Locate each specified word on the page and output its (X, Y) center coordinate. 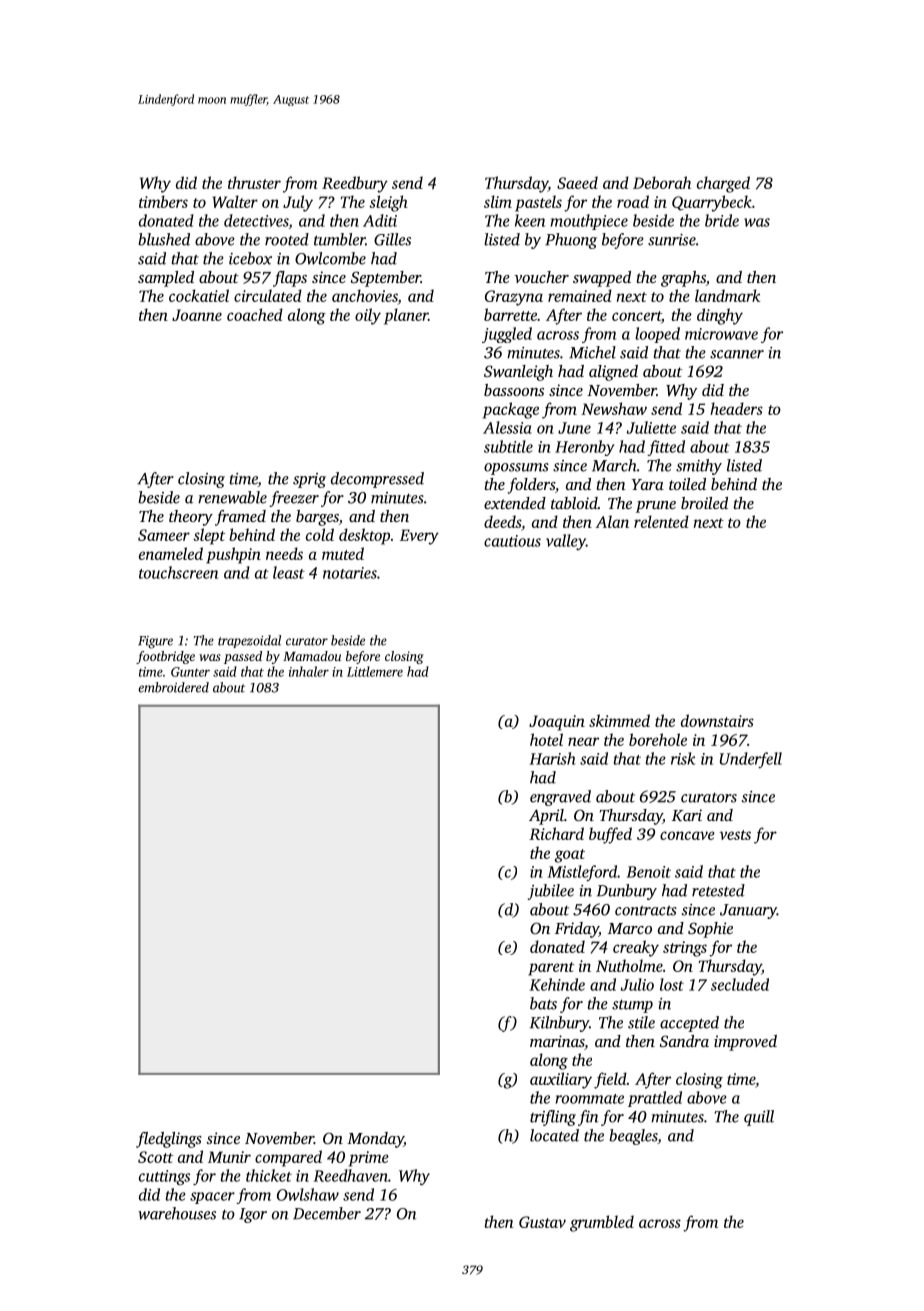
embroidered (173, 687)
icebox (250, 258)
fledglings (169, 1140)
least (289, 572)
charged (723, 184)
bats (543, 1003)
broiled (704, 503)
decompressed (377, 480)
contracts (646, 911)
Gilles (392, 239)
